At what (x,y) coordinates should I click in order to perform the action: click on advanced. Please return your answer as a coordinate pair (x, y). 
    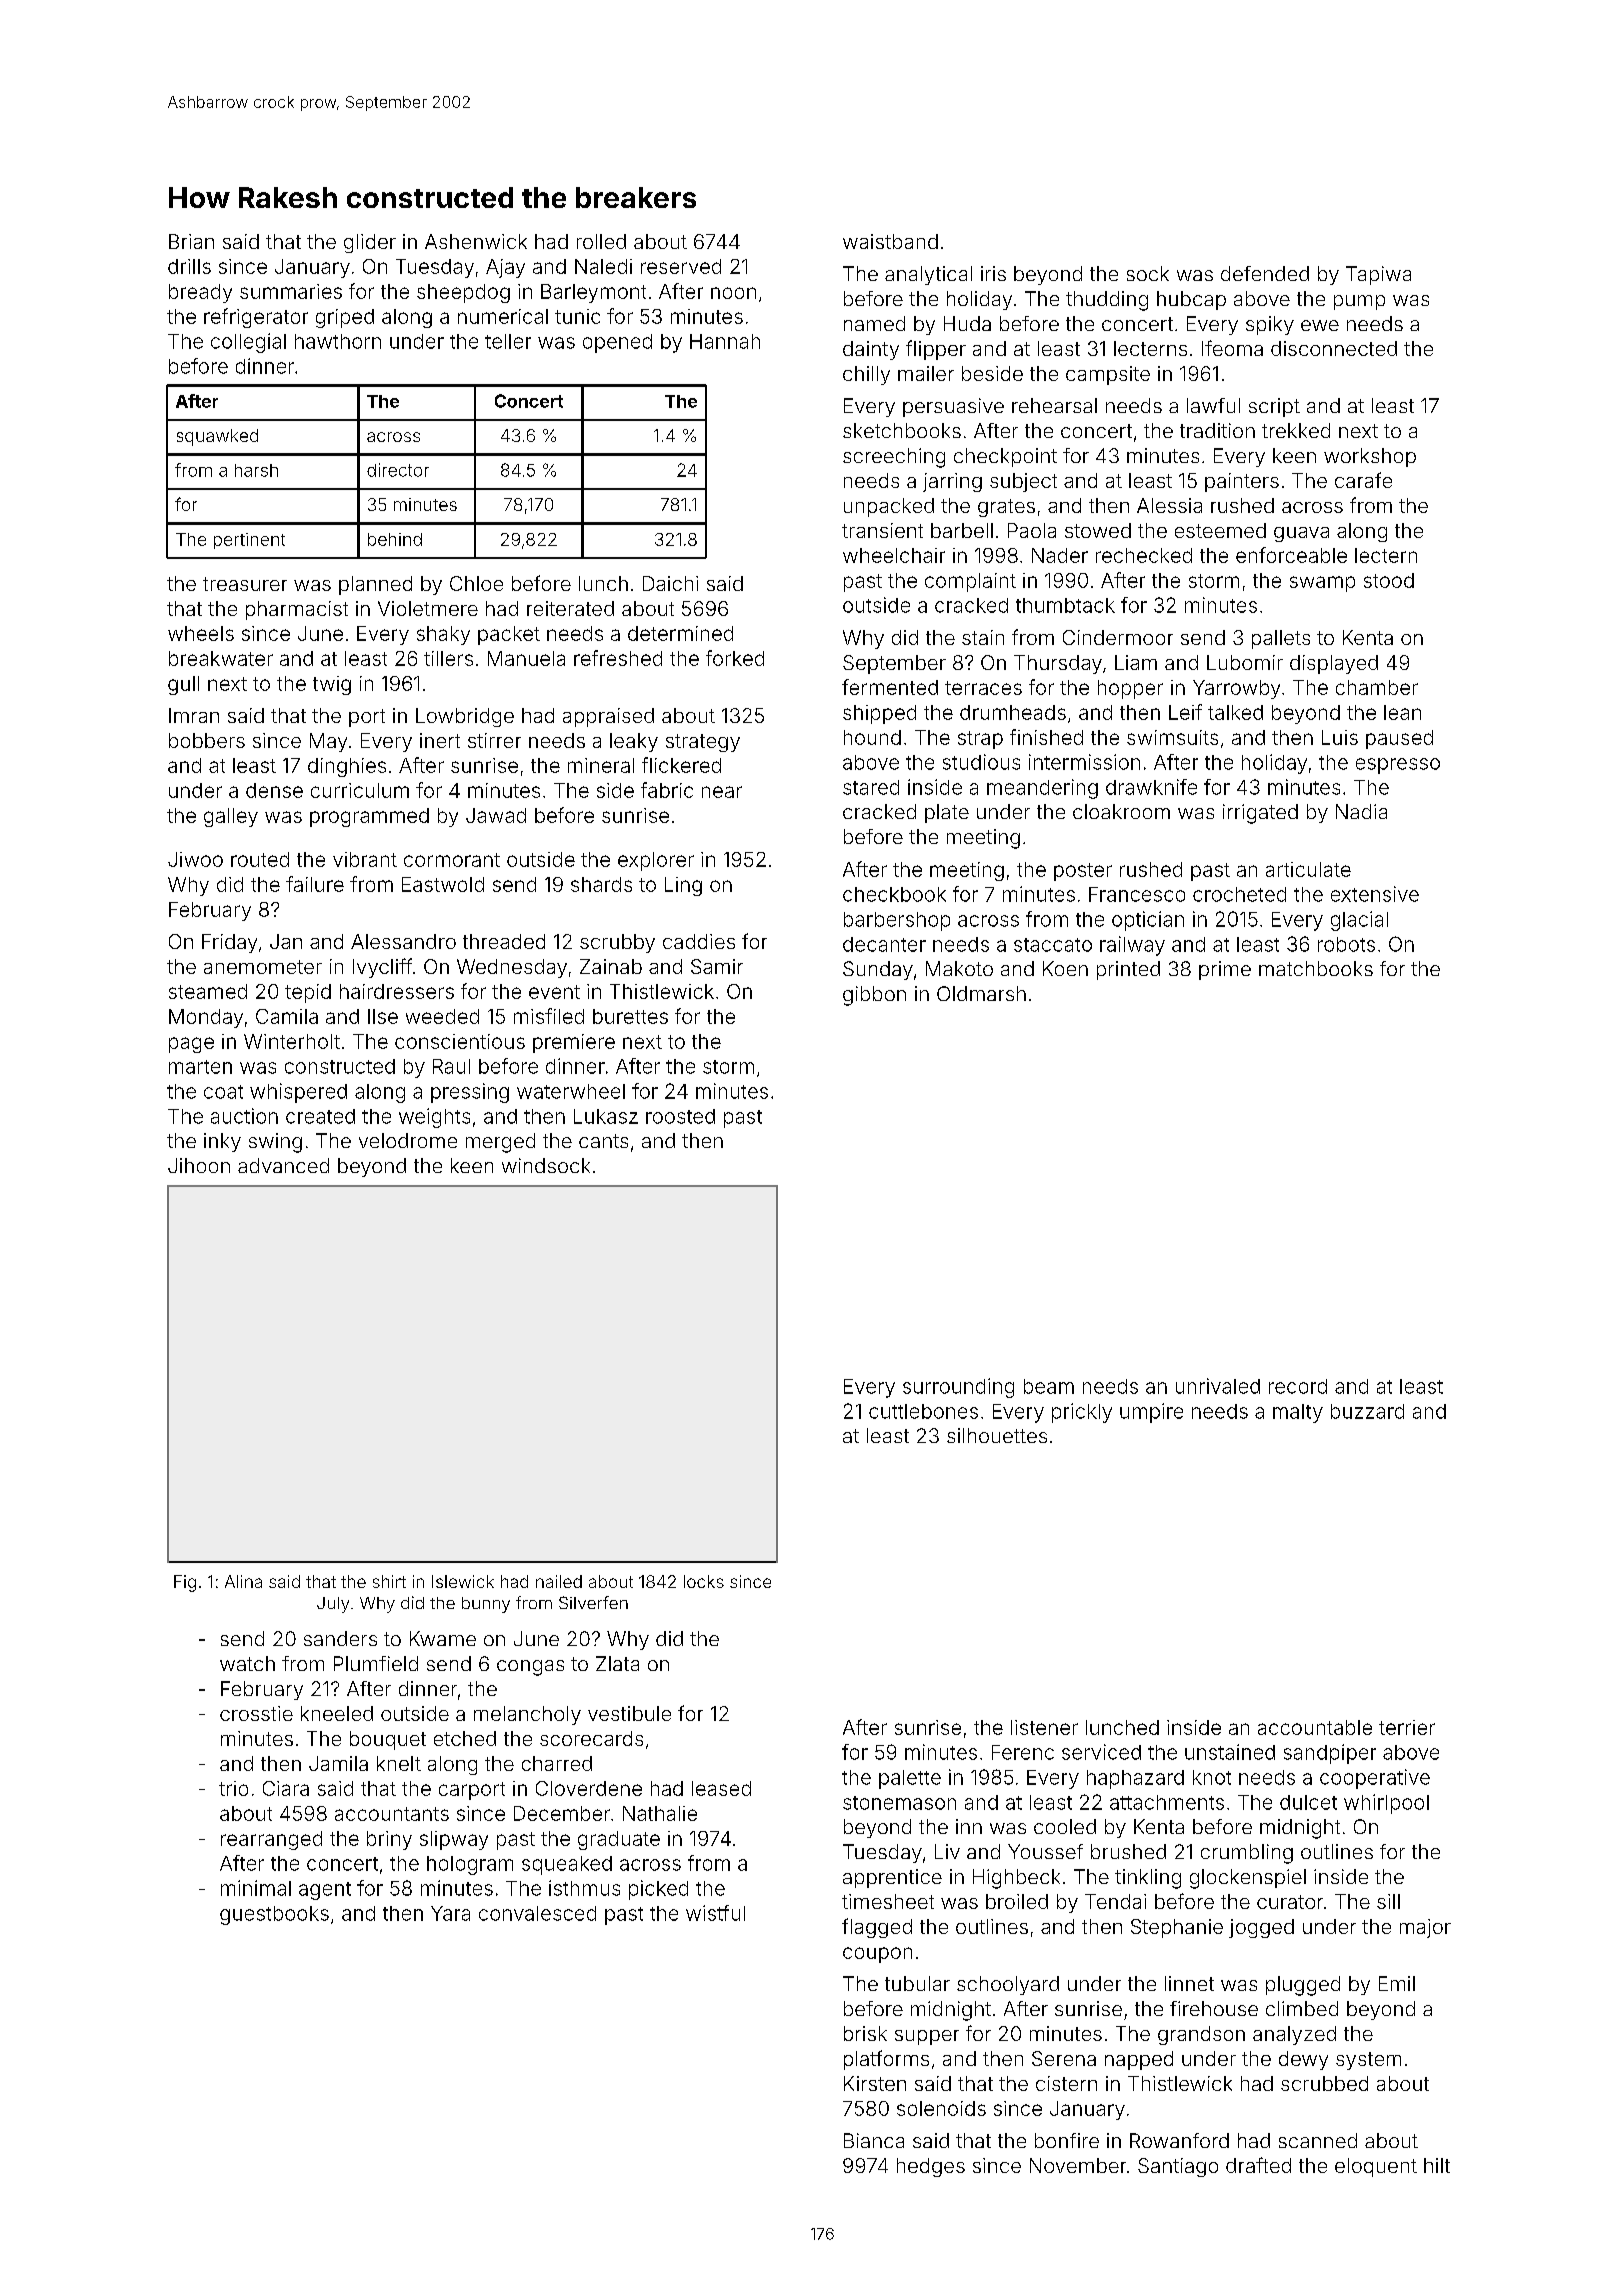
    Looking at the image, I should click on (283, 1165).
